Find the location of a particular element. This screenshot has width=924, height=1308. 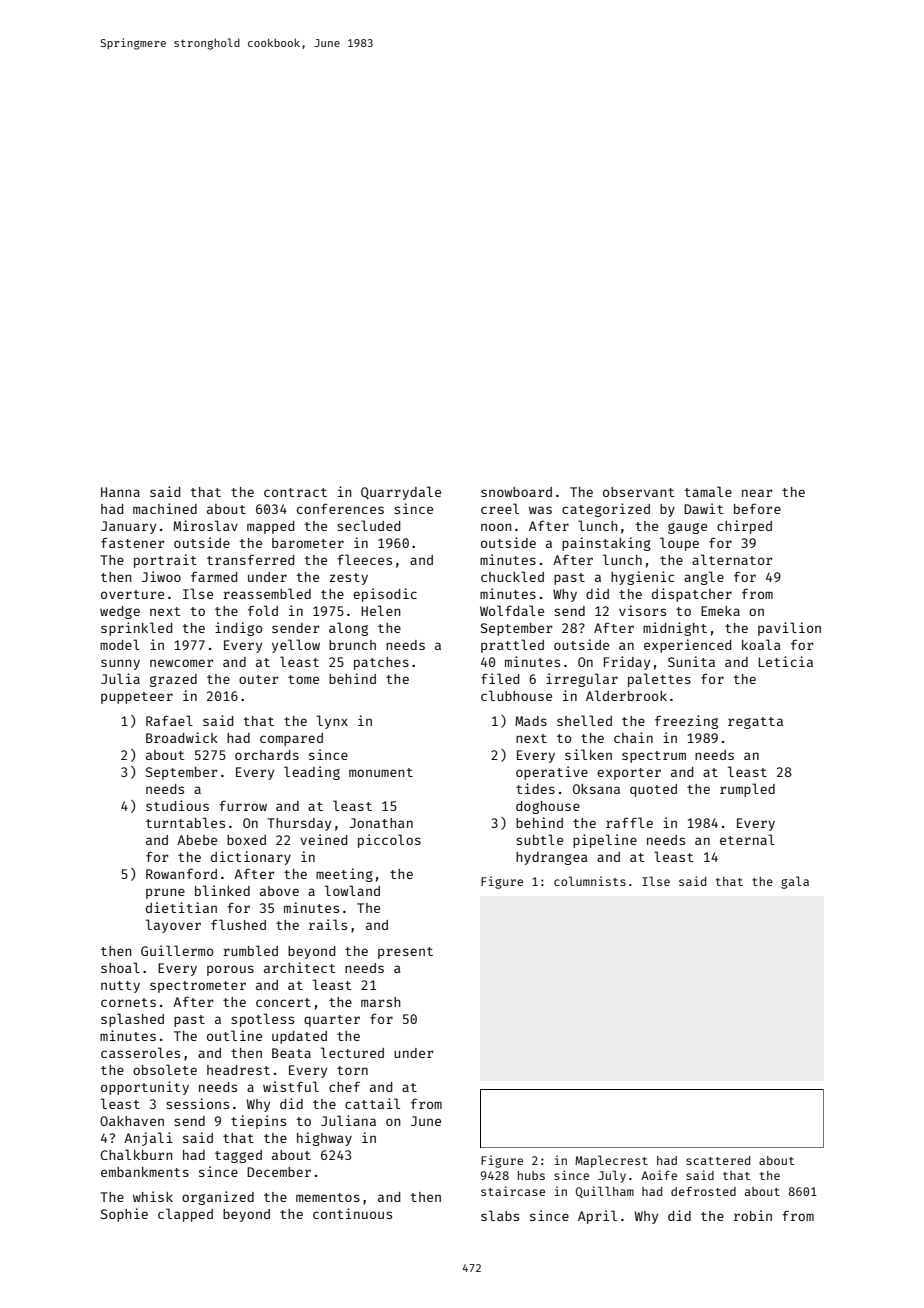

gala is located at coordinates (795, 882).
